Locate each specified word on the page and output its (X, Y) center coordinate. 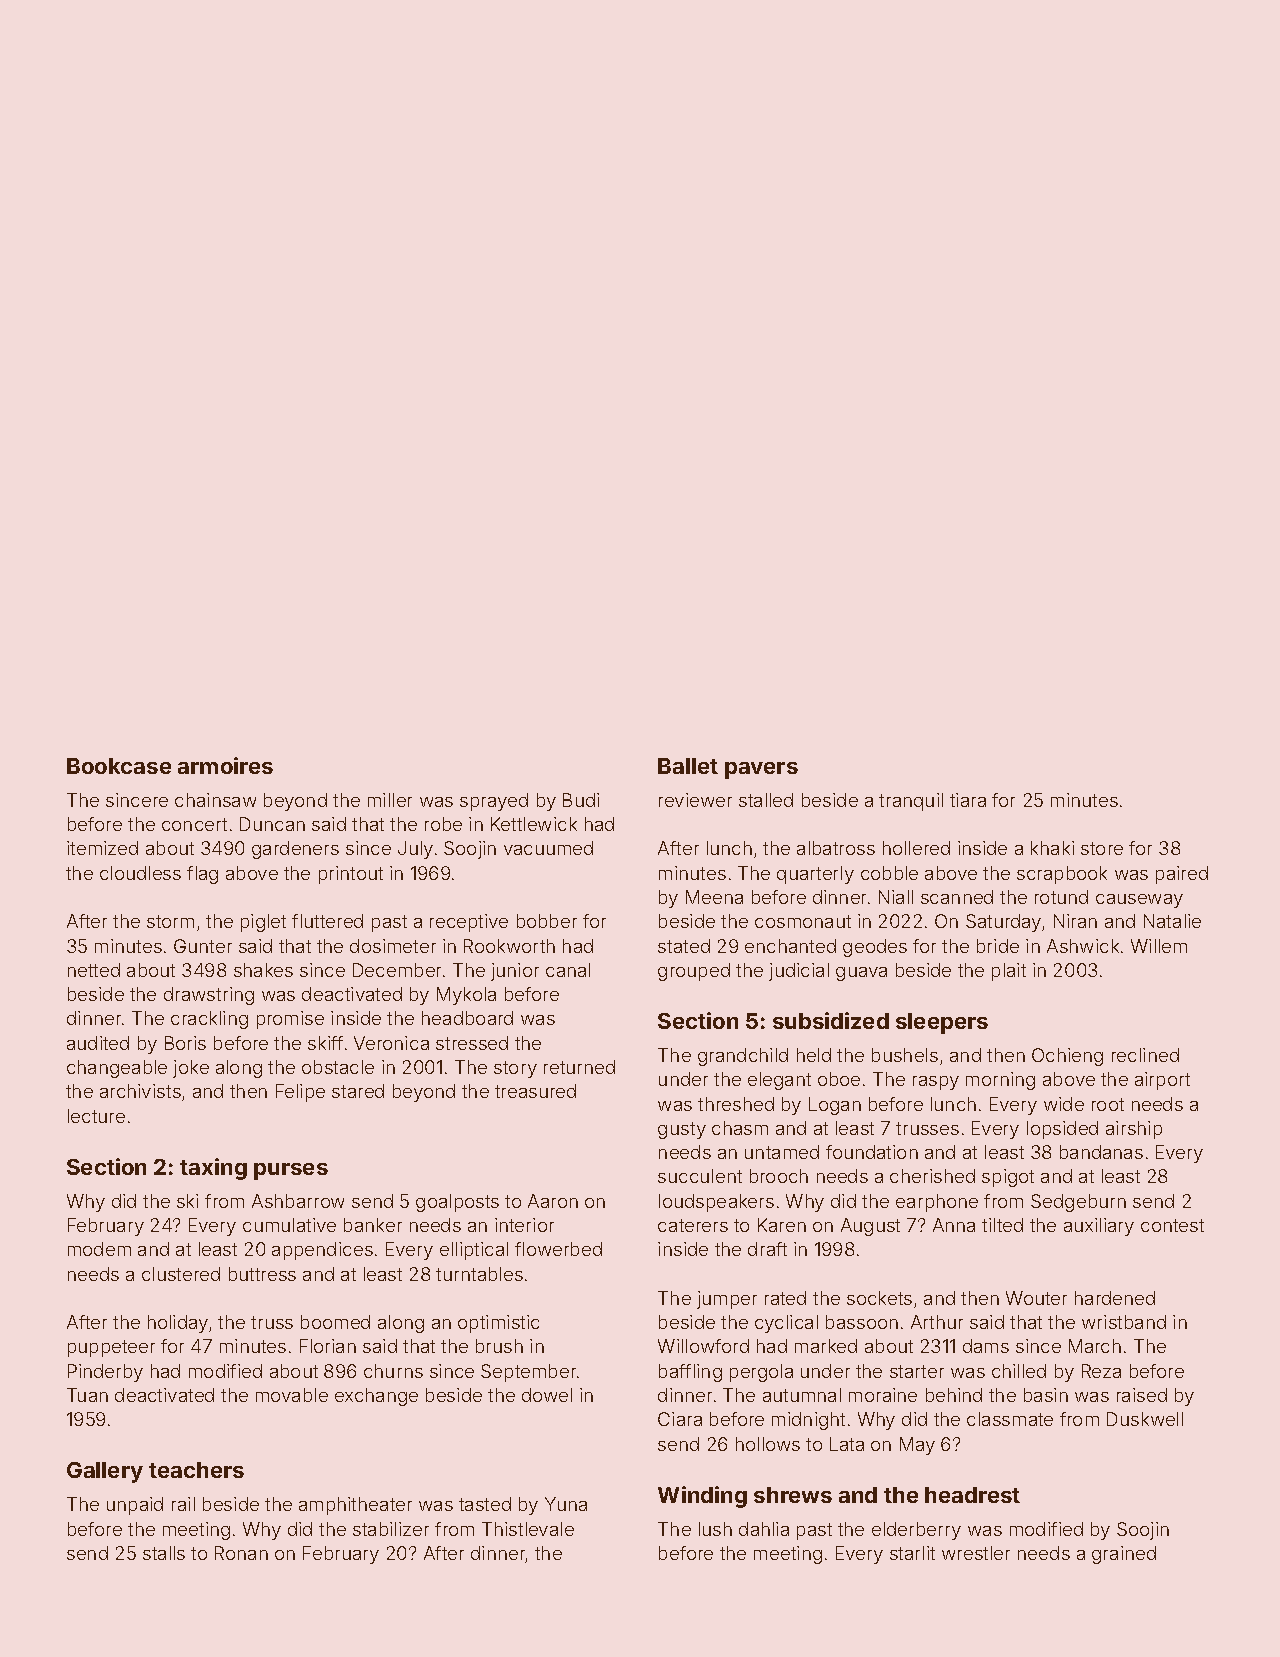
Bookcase (119, 766)
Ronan (241, 1553)
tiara (968, 800)
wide (1064, 1104)
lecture (96, 1116)
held (814, 1055)
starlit (912, 1553)
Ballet (688, 766)
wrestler (976, 1553)
